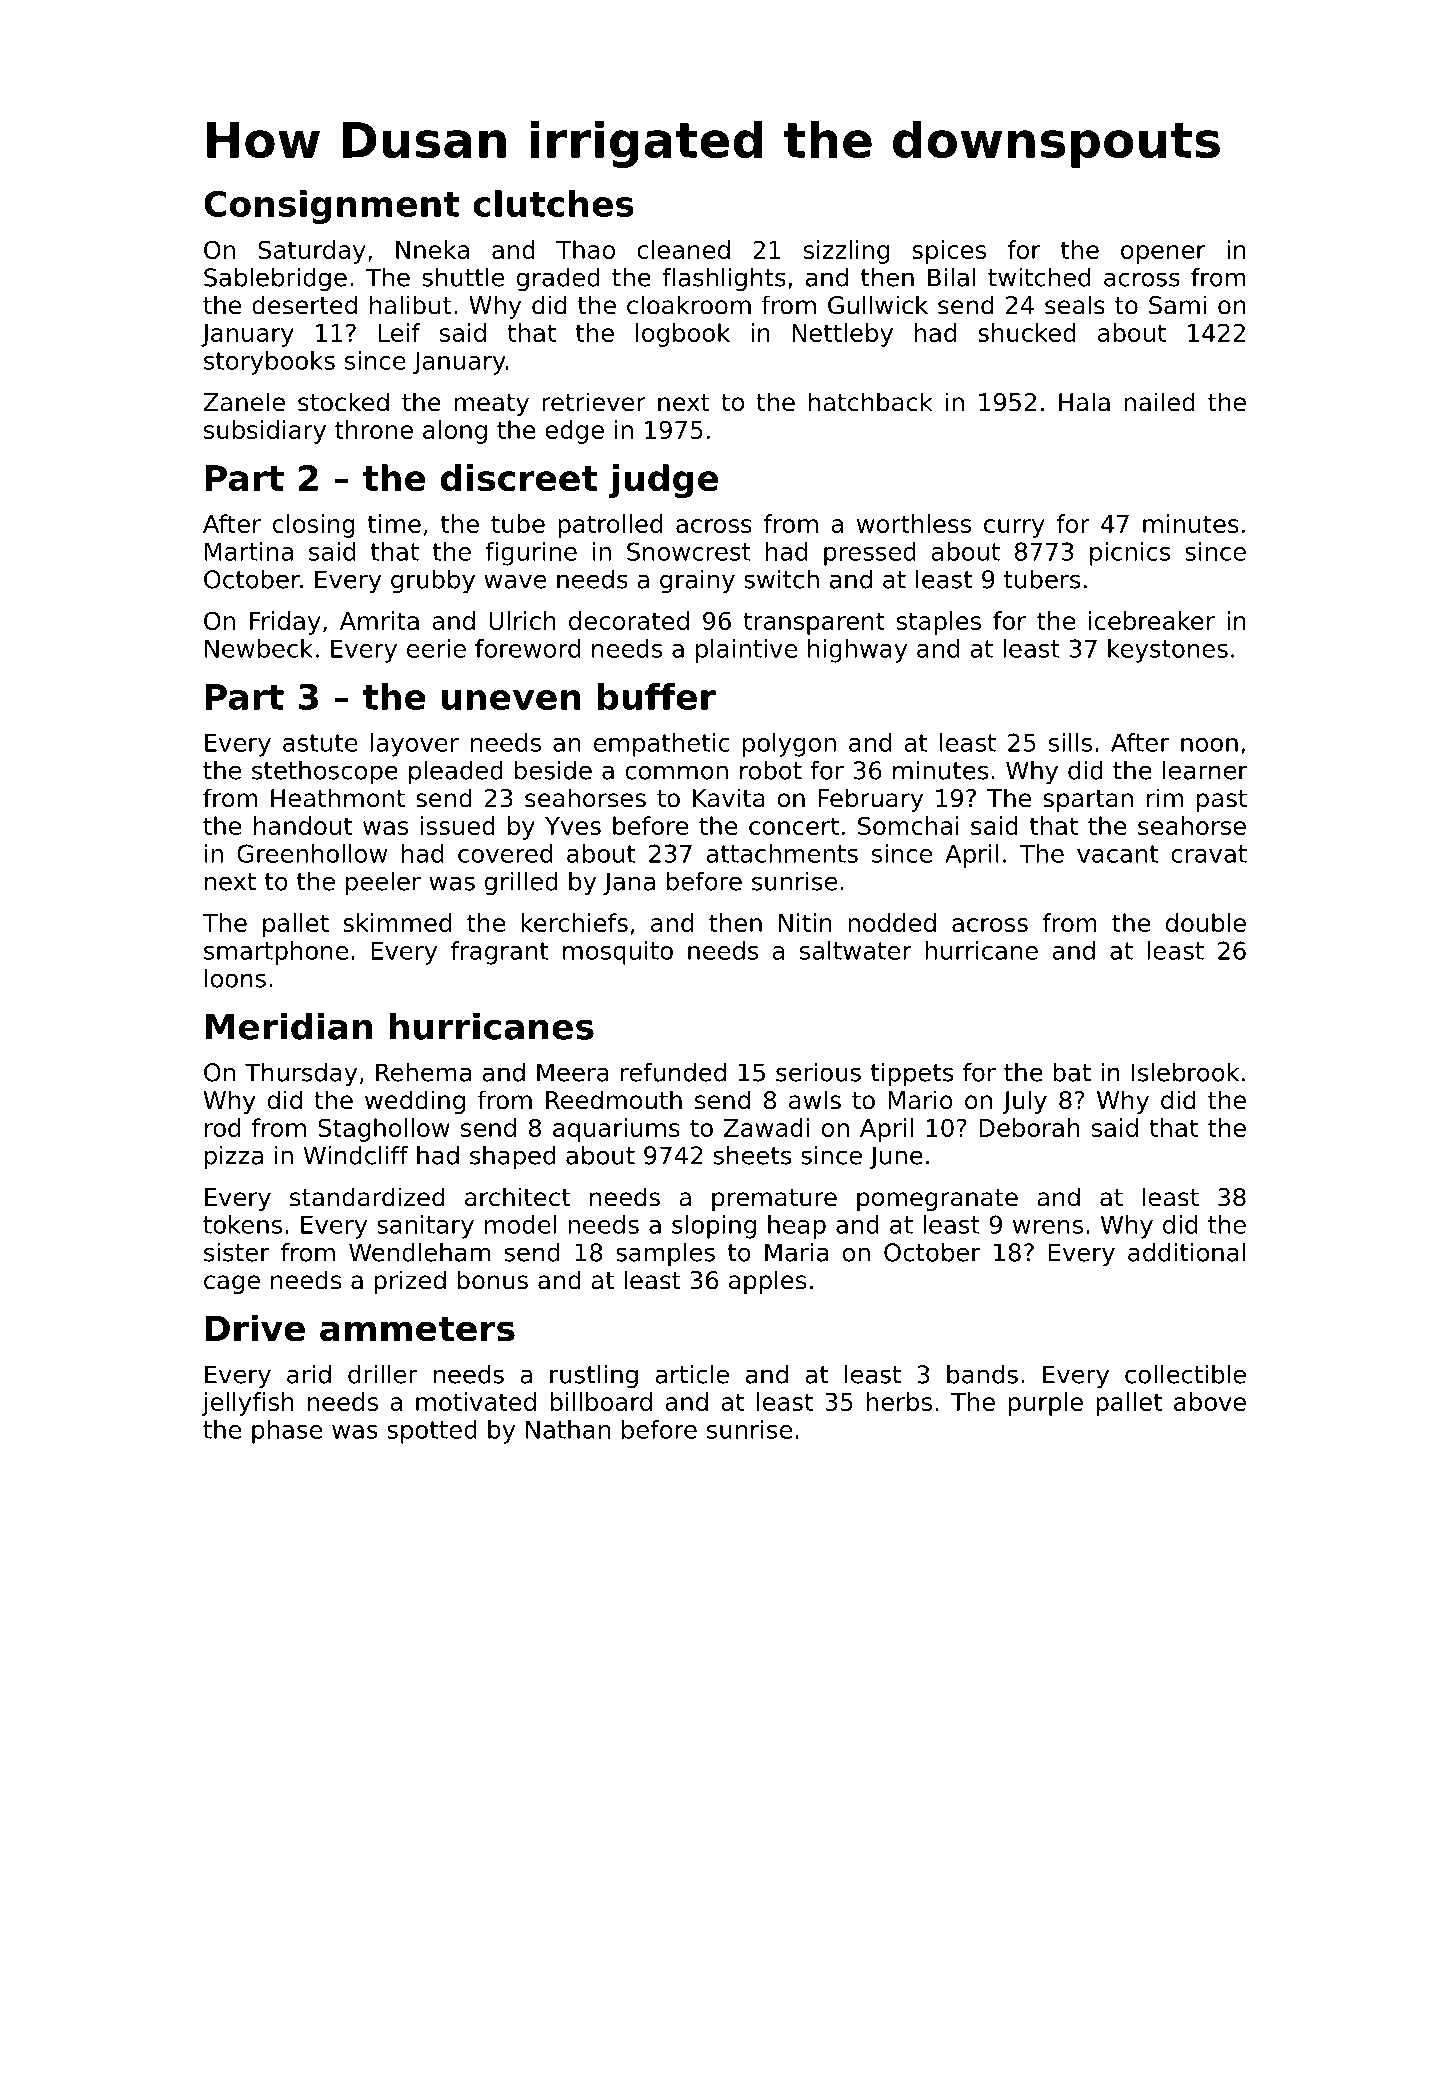 The width and height of the screenshot is (1450, 2100). Describe the element at coordinates (663, 481) in the screenshot. I see `judge` at that location.
